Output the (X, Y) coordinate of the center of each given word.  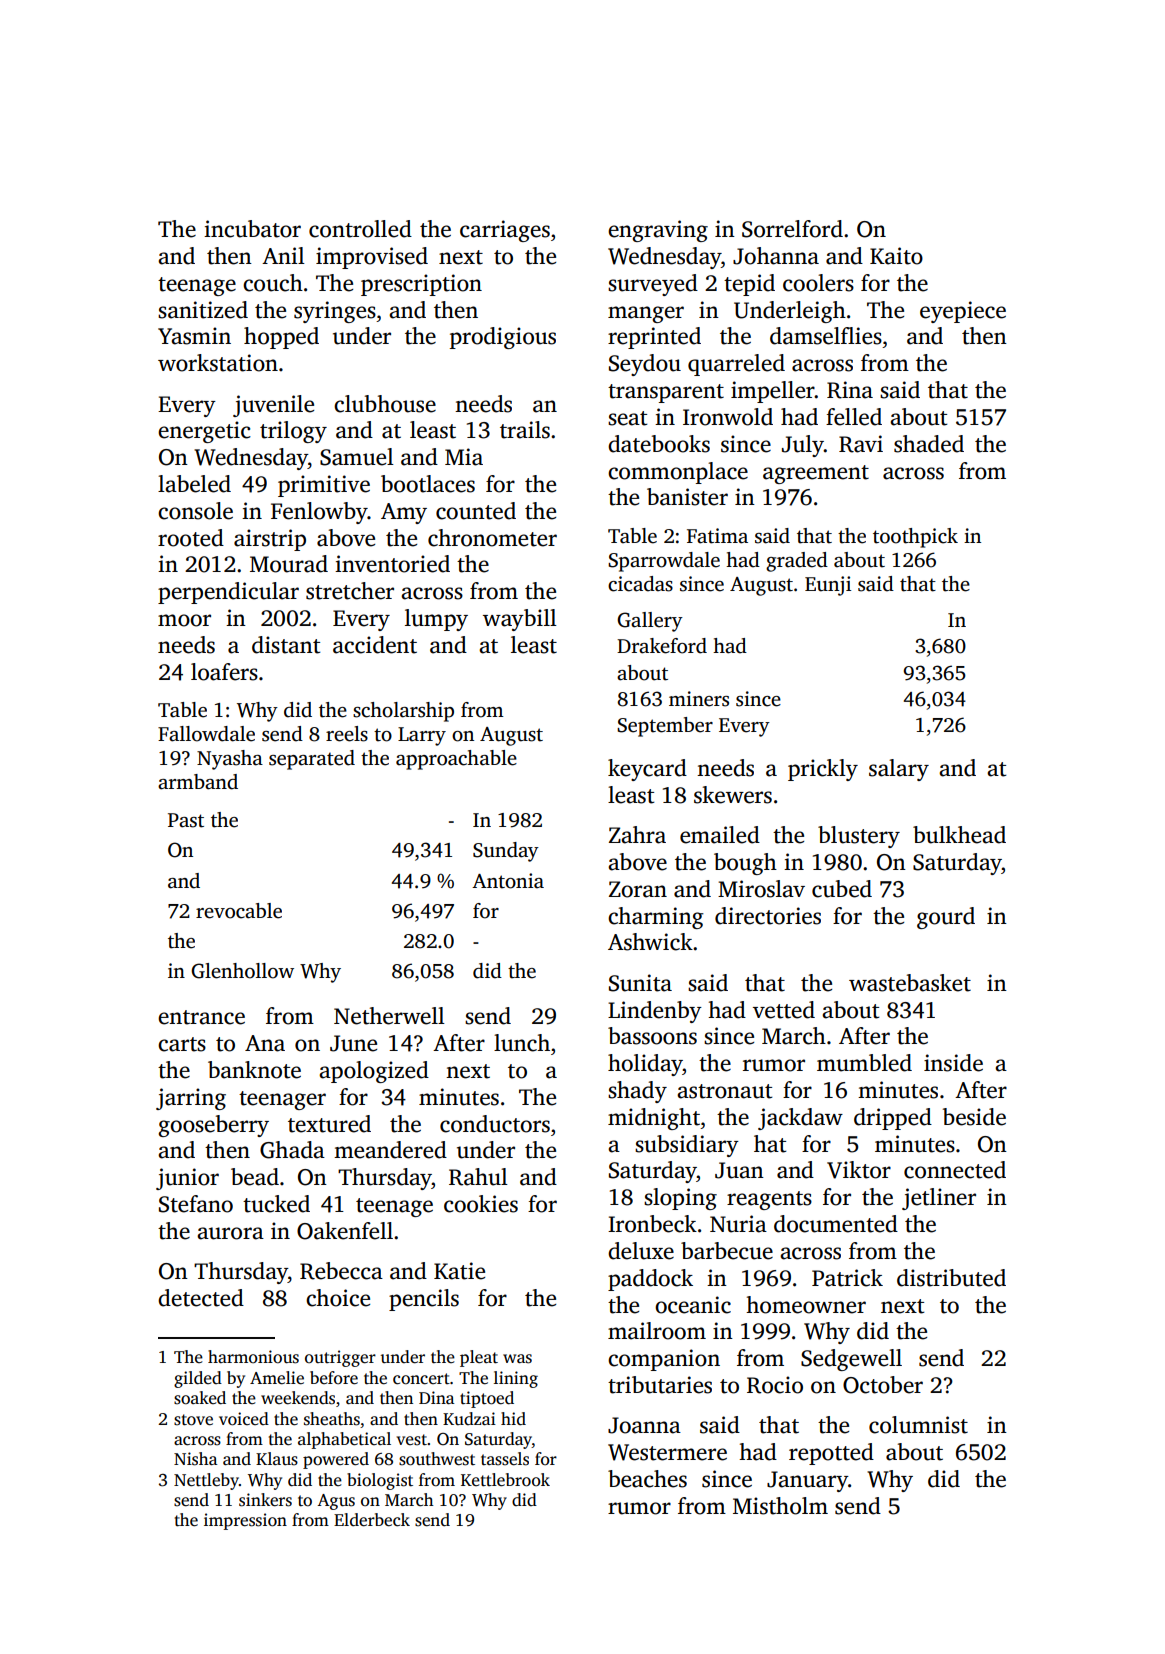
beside (974, 1117)
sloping (680, 1199)
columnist (918, 1425)
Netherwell (389, 1016)
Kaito (896, 256)
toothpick (915, 538)
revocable (239, 911)
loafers (224, 672)
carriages (505, 231)
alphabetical (344, 1440)
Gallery (650, 622)
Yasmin (194, 336)
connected (955, 1170)
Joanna (644, 1425)
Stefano (196, 1204)
